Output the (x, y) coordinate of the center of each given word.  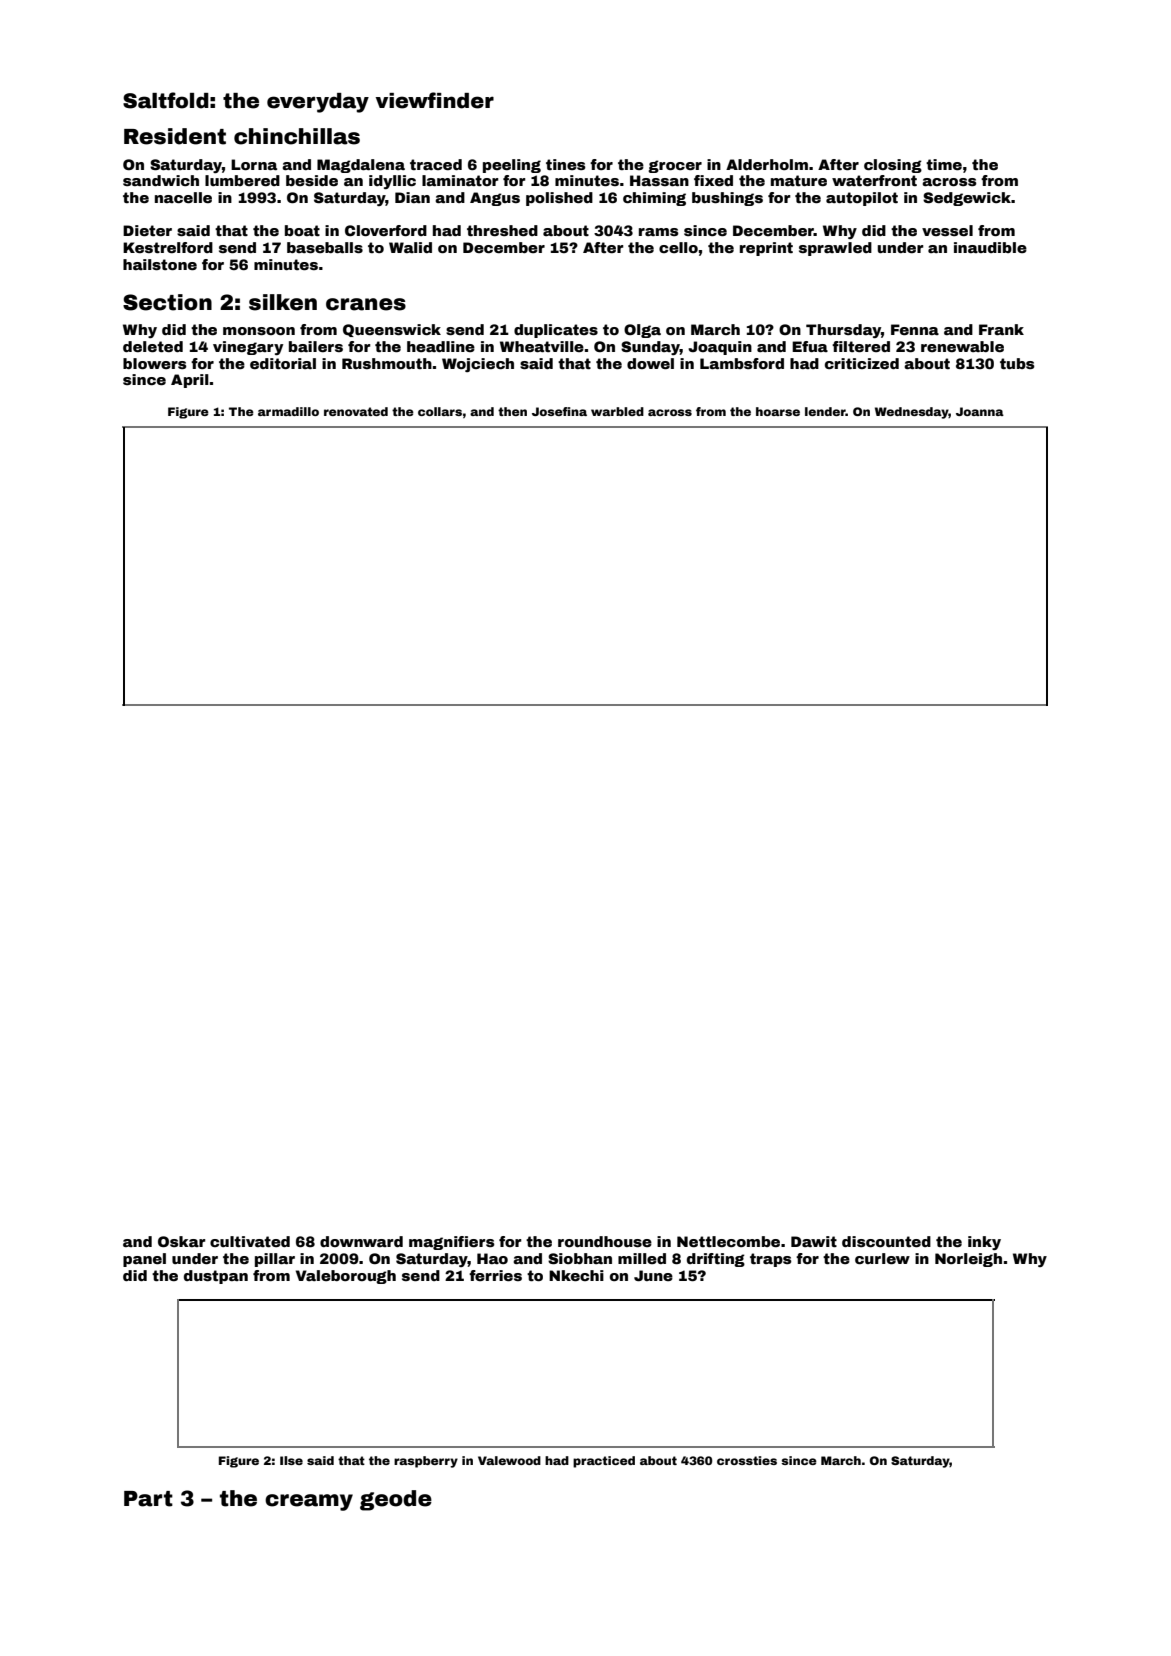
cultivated (250, 1241)
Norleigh (968, 1260)
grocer (675, 166)
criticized (862, 363)
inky (984, 1243)
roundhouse (605, 1241)
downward (361, 1241)
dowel (650, 363)
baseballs (325, 247)
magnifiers (452, 1243)
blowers (155, 363)
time (944, 164)
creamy (309, 1502)
